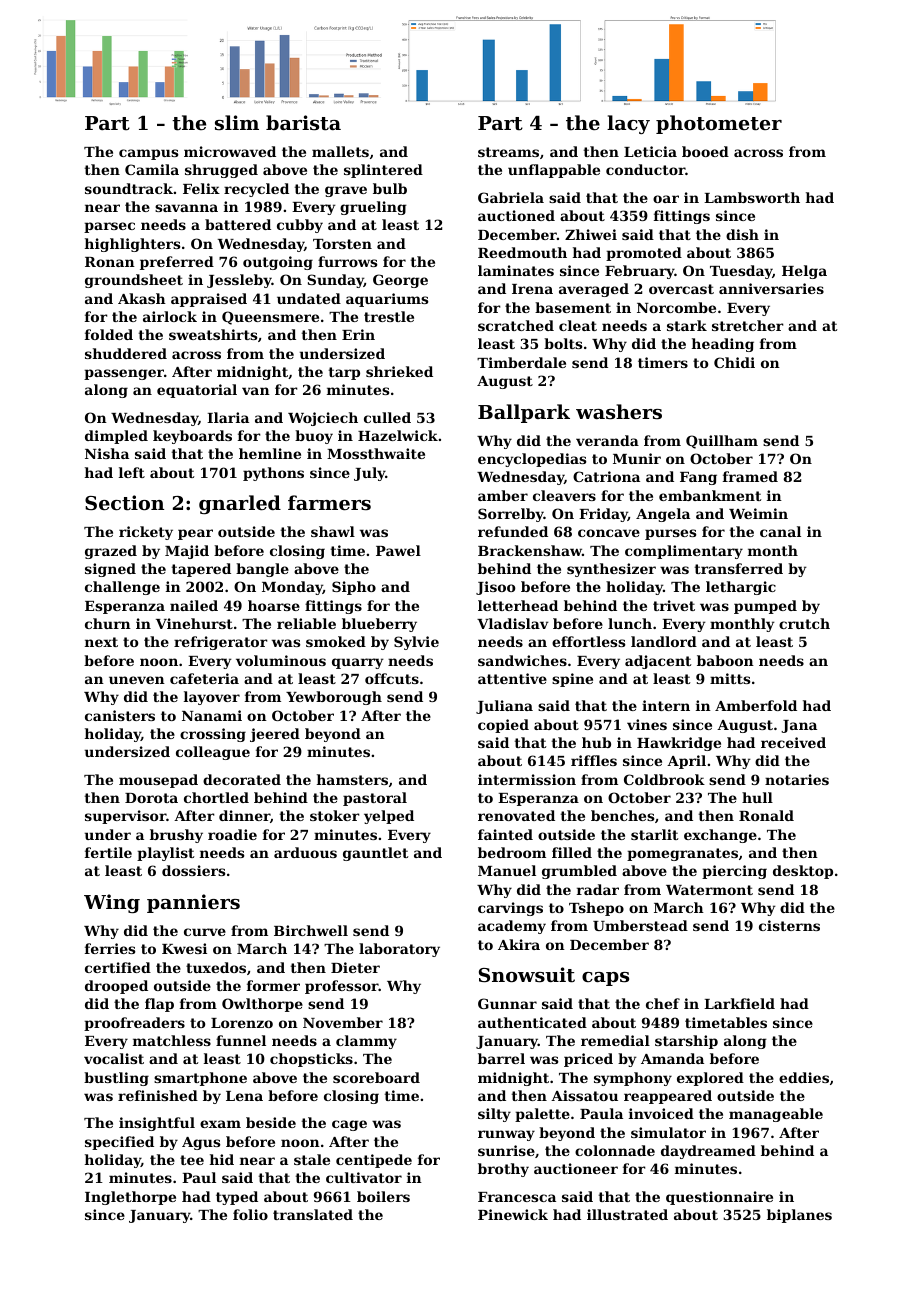 The width and height of the page is (924, 1308). Describe the element at coordinates (797, 779) in the page. I see `notaries` at that location.
